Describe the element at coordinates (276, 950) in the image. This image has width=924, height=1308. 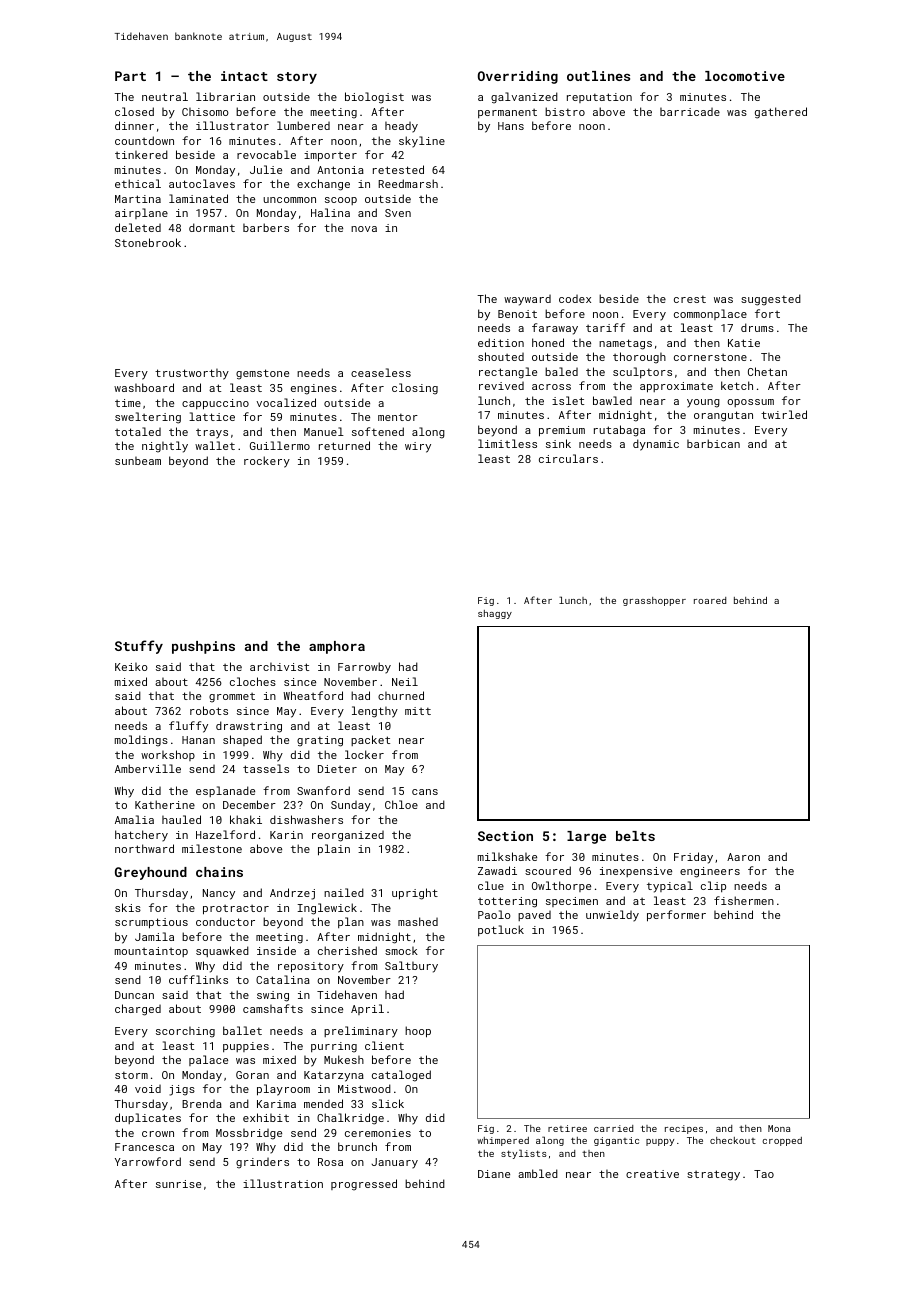
I see `inside` at that location.
